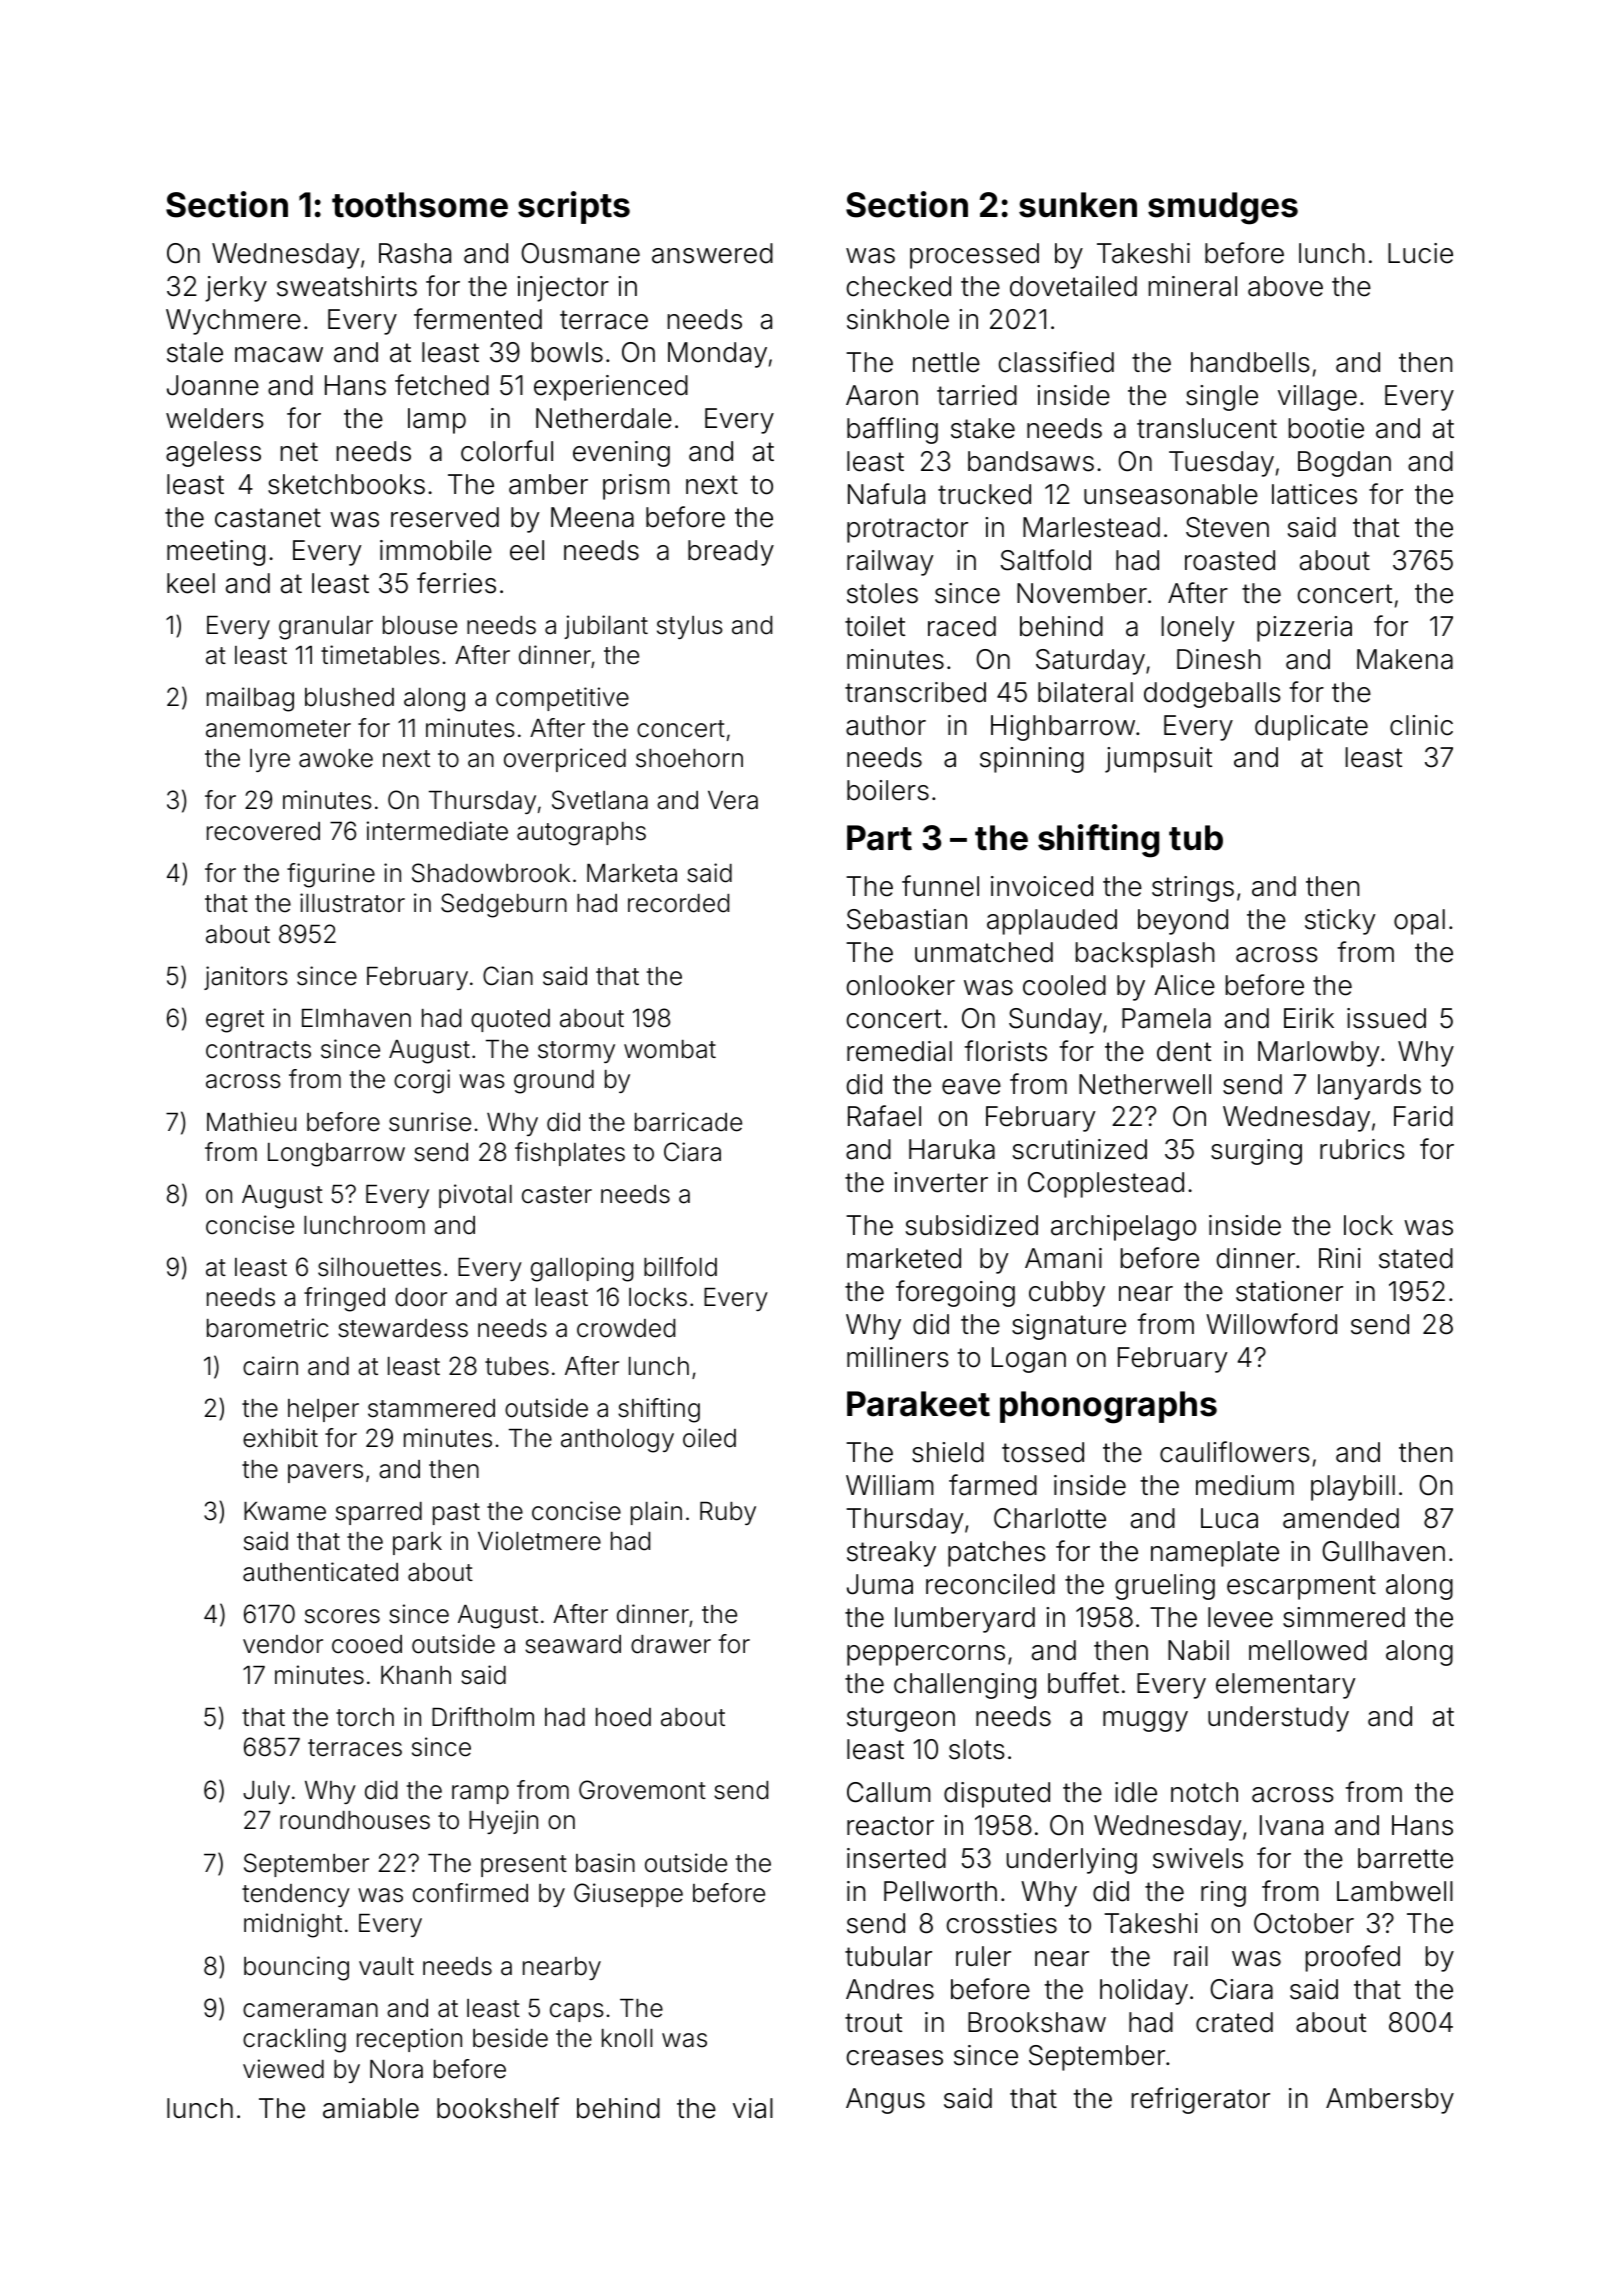 The height and width of the screenshot is (2292, 1620). What do you see at coordinates (267, 1328) in the screenshot?
I see `barometric` at bounding box center [267, 1328].
